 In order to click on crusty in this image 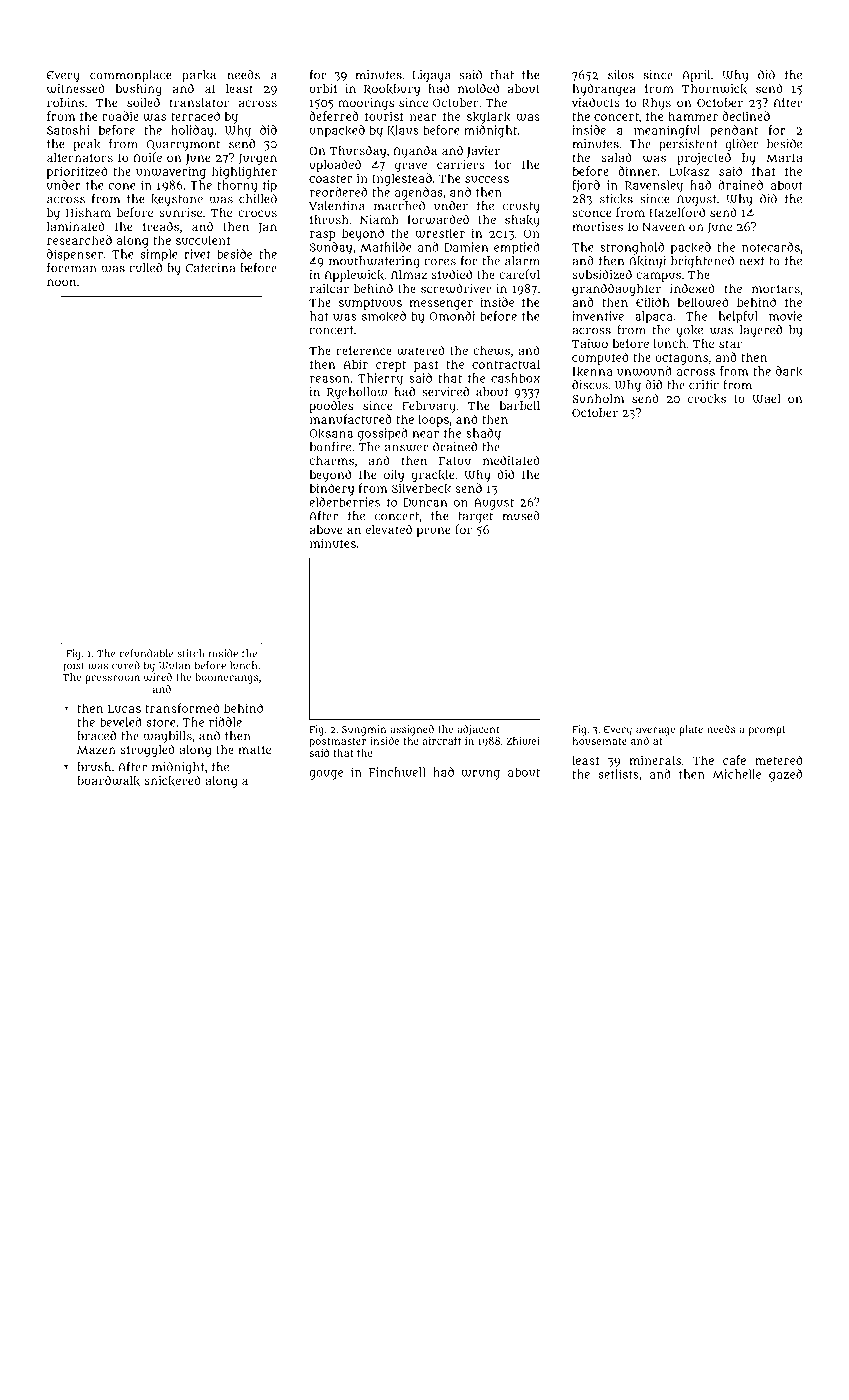, I will do `click(521, 207)`.
